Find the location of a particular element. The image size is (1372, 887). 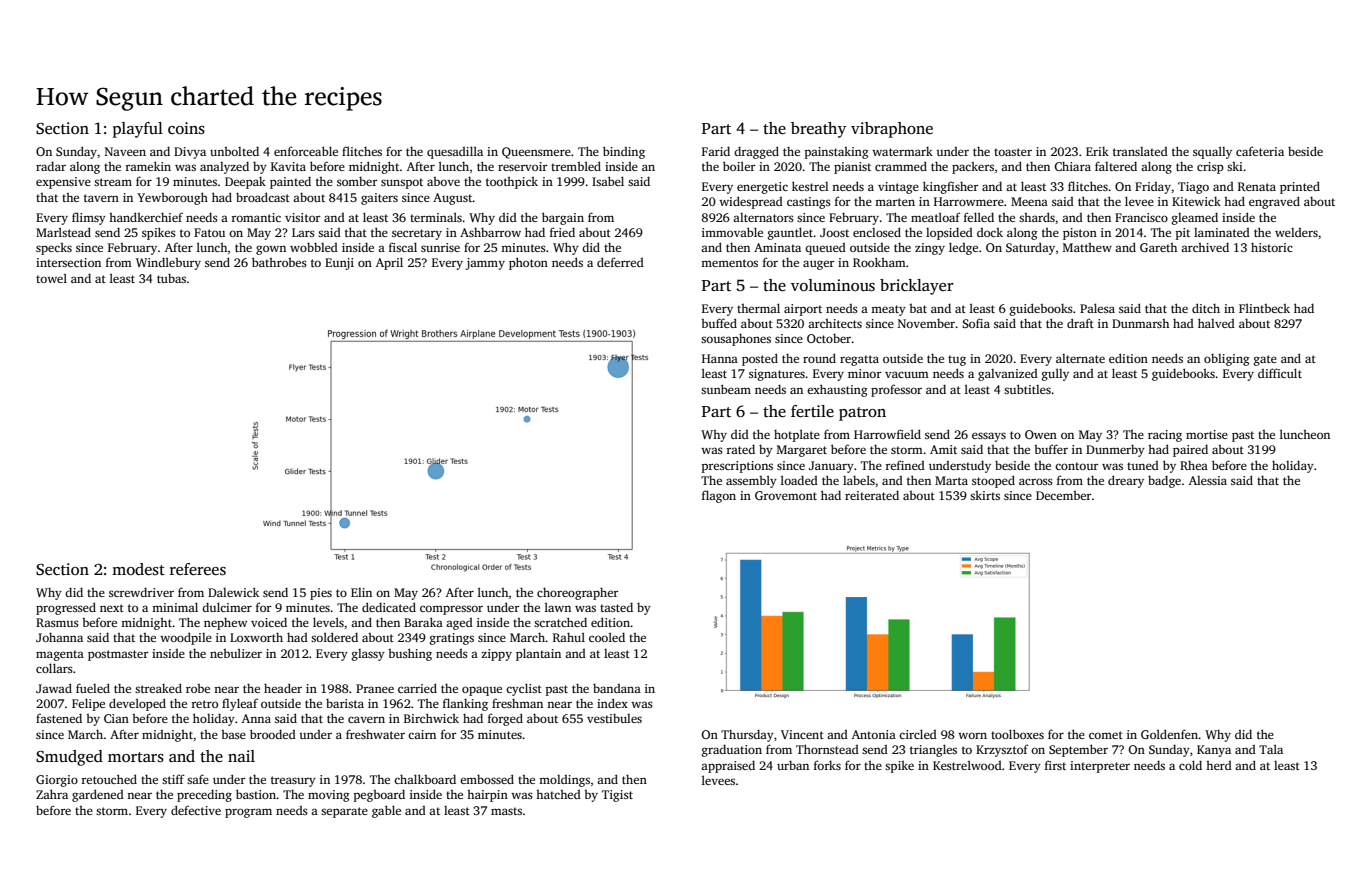

bricklayer is located at coordinates (917, 287).
